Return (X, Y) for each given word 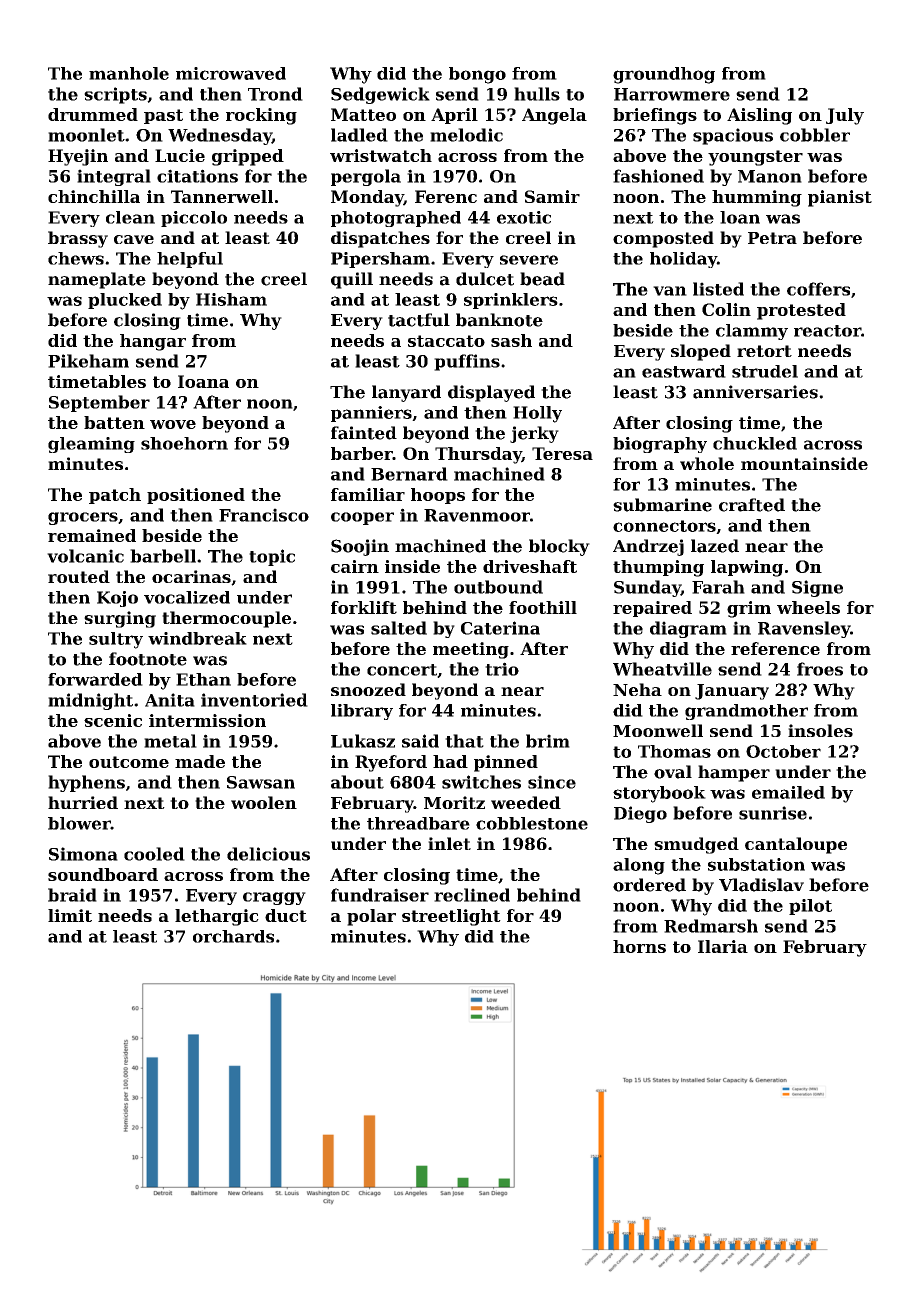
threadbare (418, 823)
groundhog (664, 75)
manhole (129, 73)
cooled (154, 854)
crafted (752, 505)
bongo (477, 75)
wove (173, 424)
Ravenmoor (477, 515)
